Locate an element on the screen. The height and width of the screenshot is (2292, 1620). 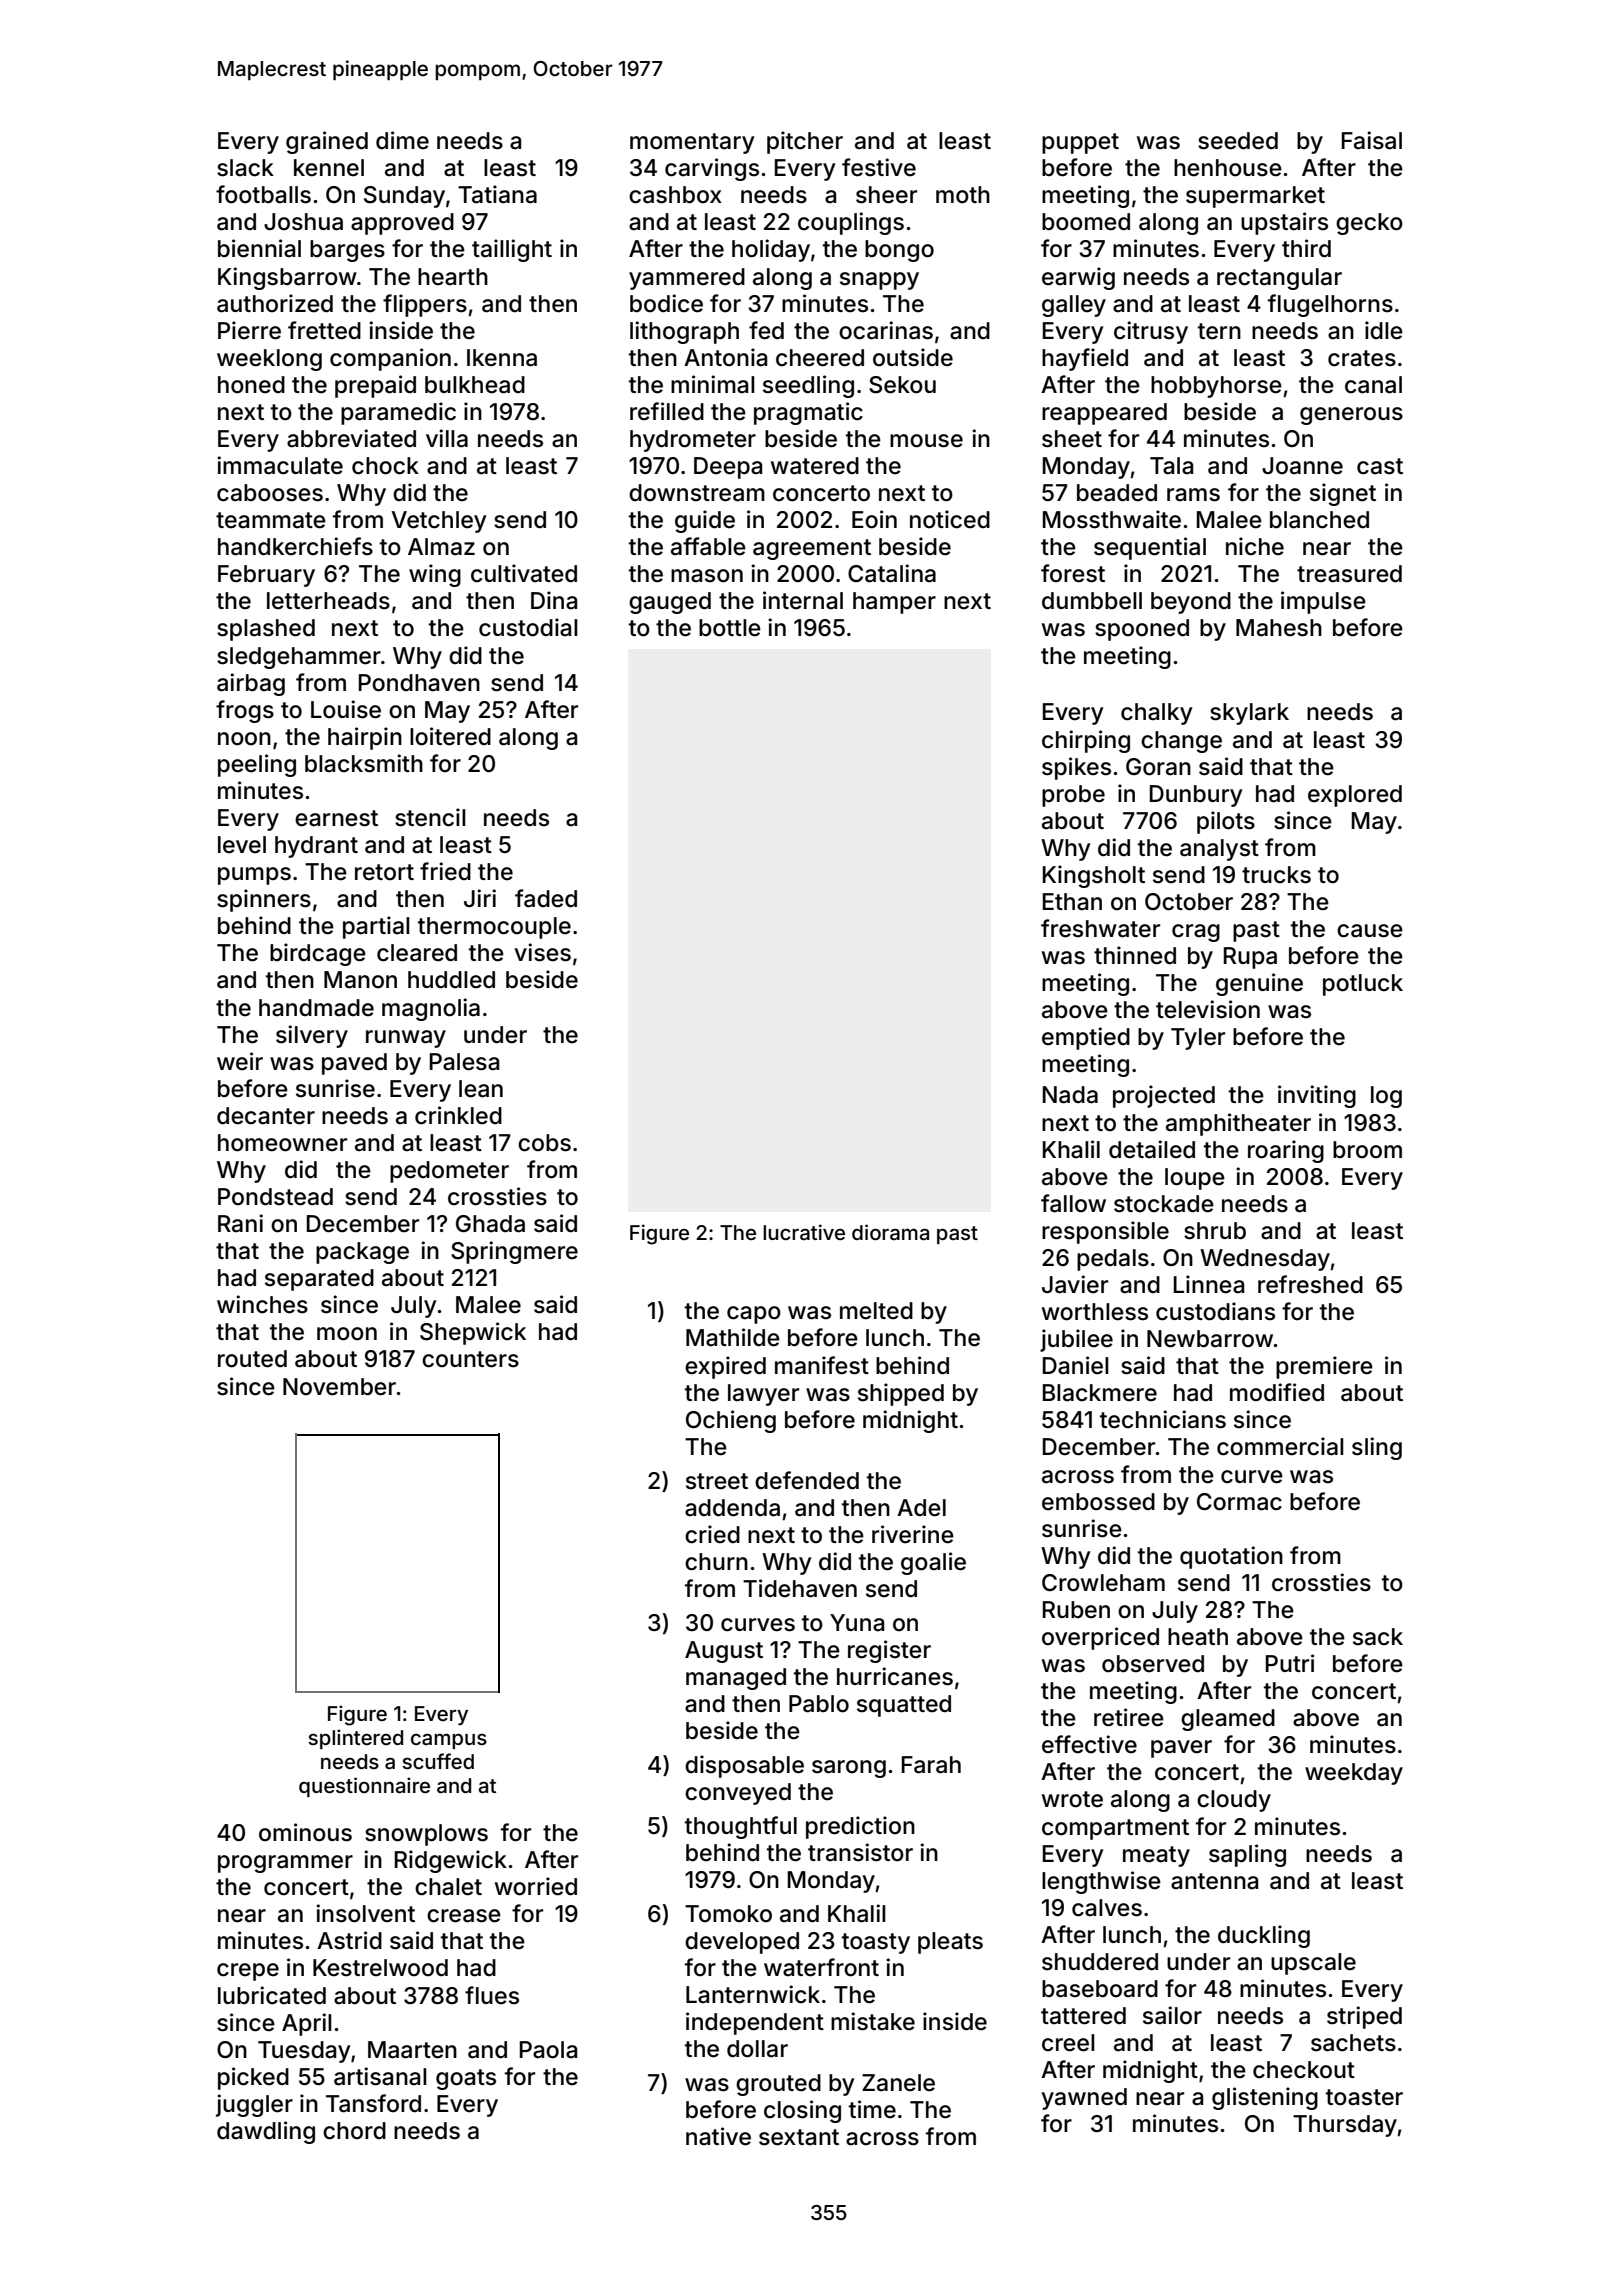
sextant is located at coordinates (799, 2137).
